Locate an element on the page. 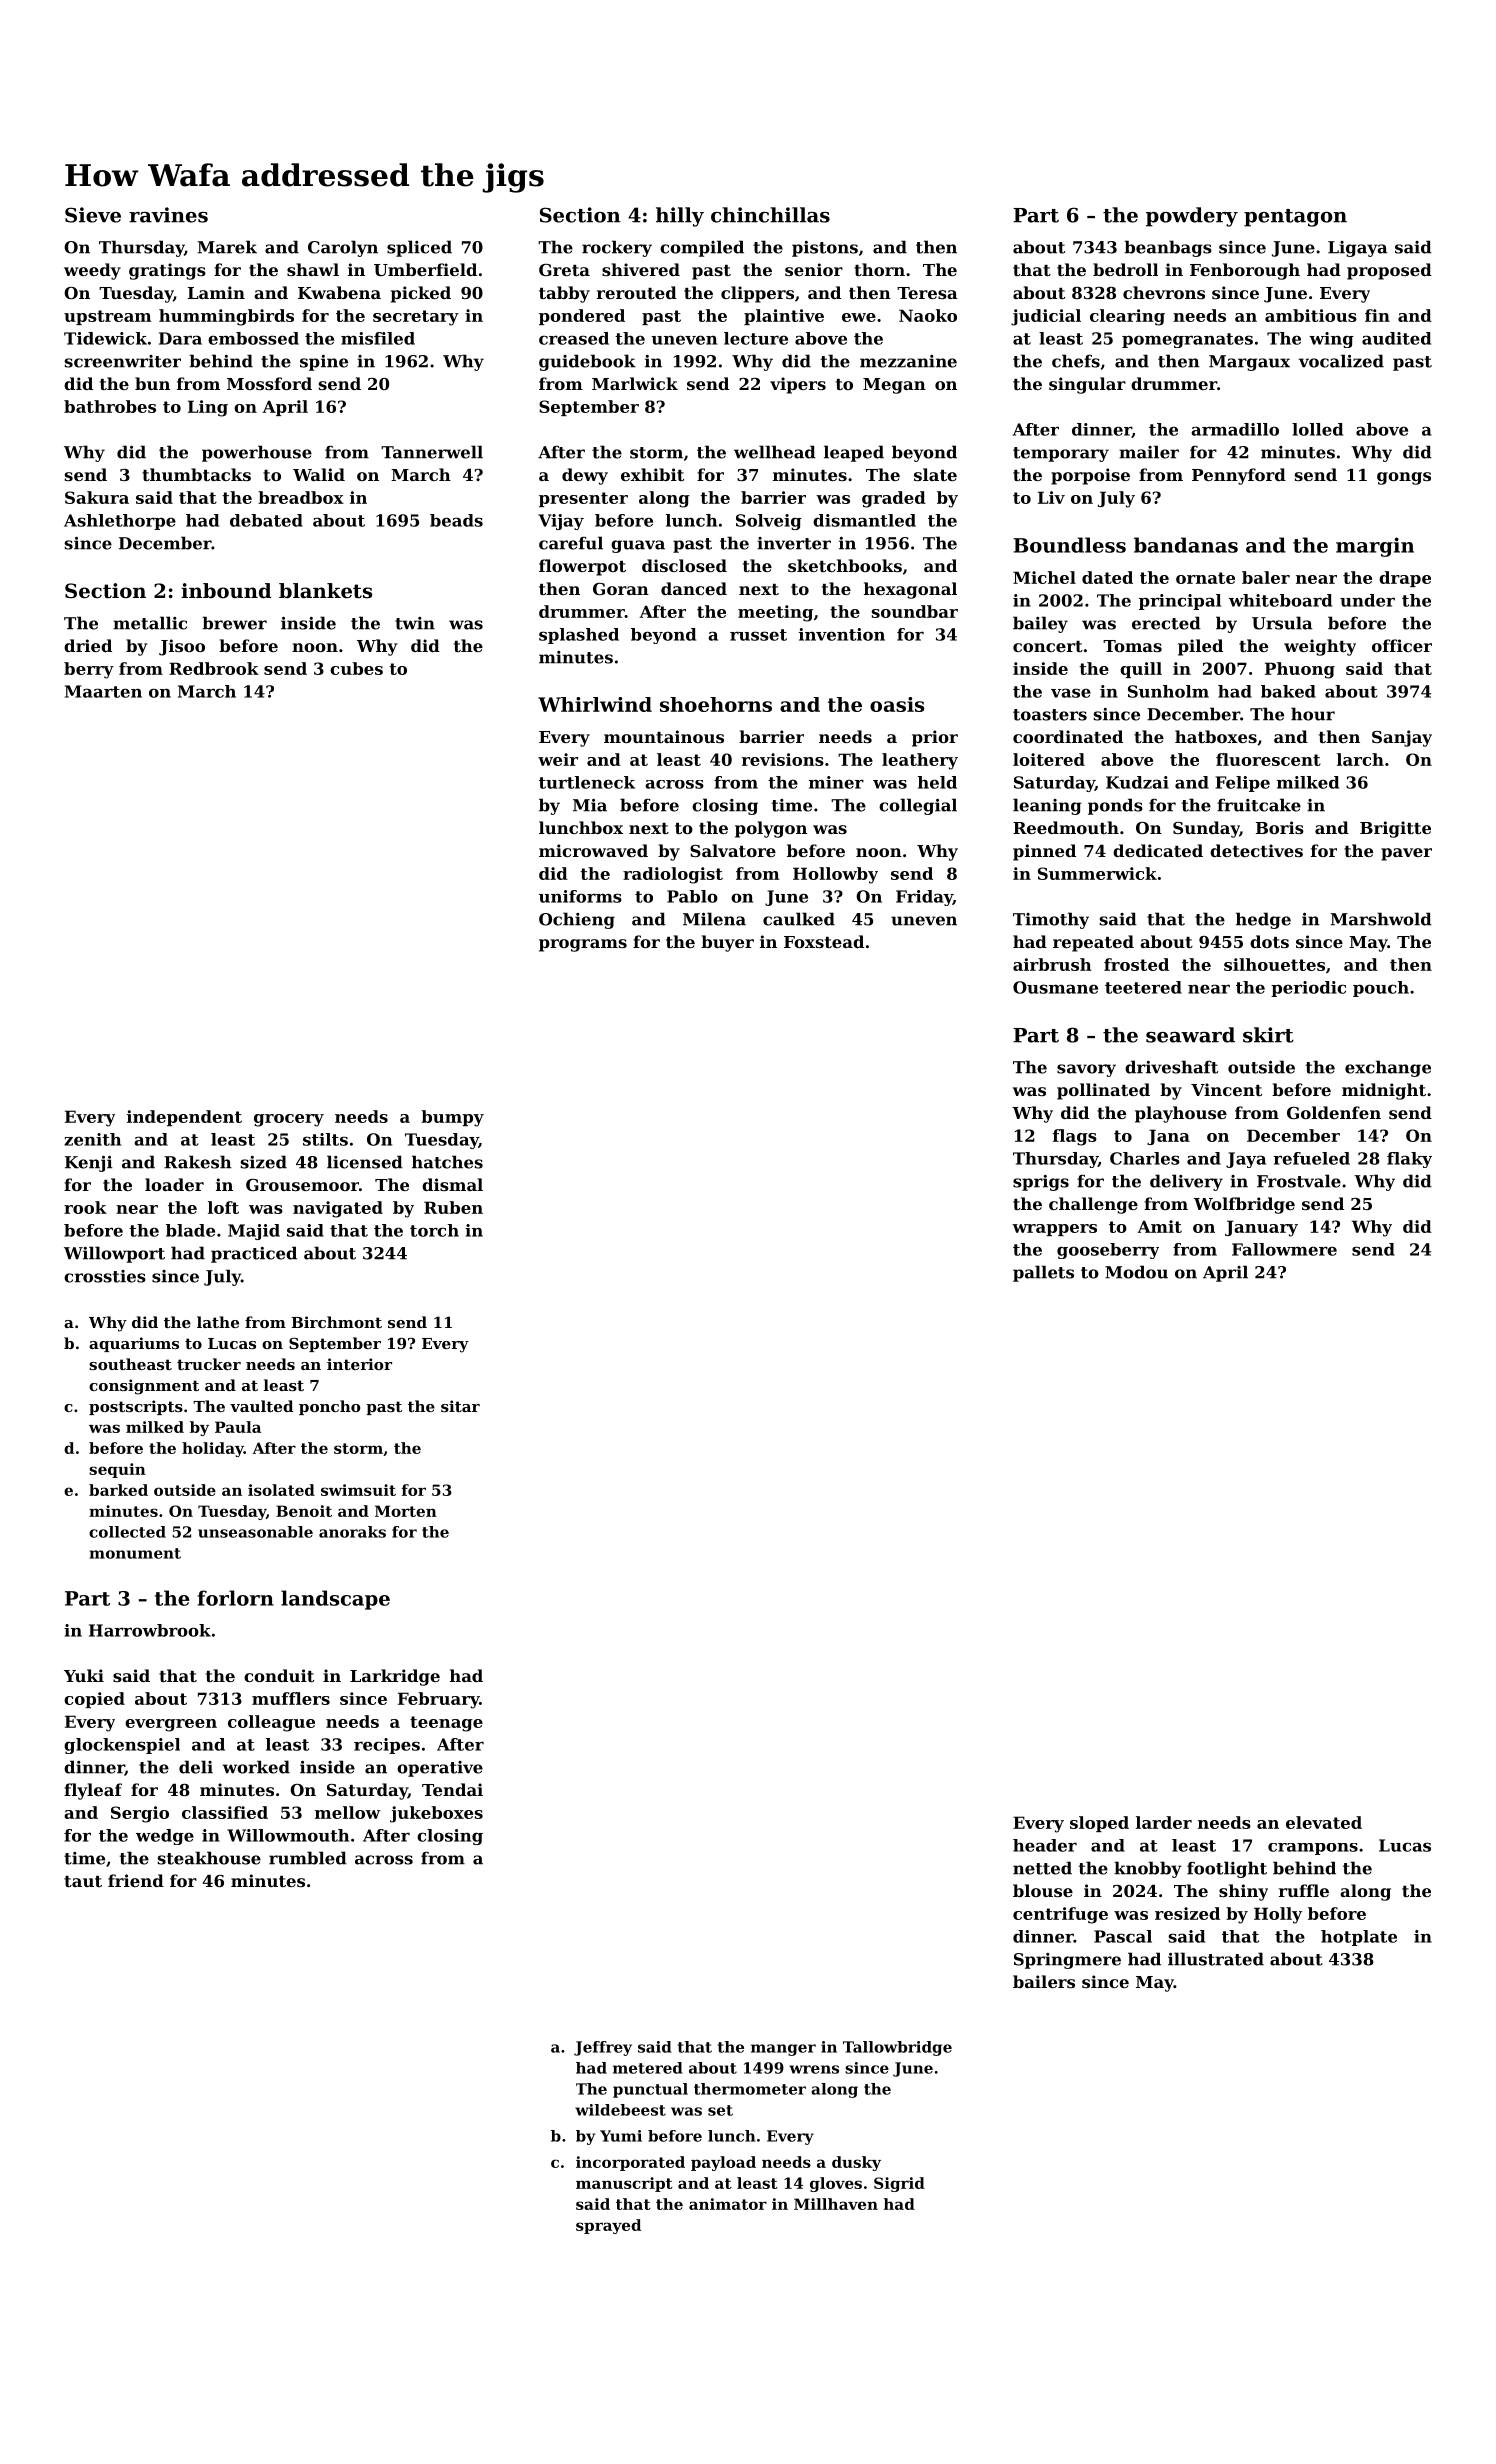 This page has height=2464, width=1496. payload is located at coordinates (723, 2163).
